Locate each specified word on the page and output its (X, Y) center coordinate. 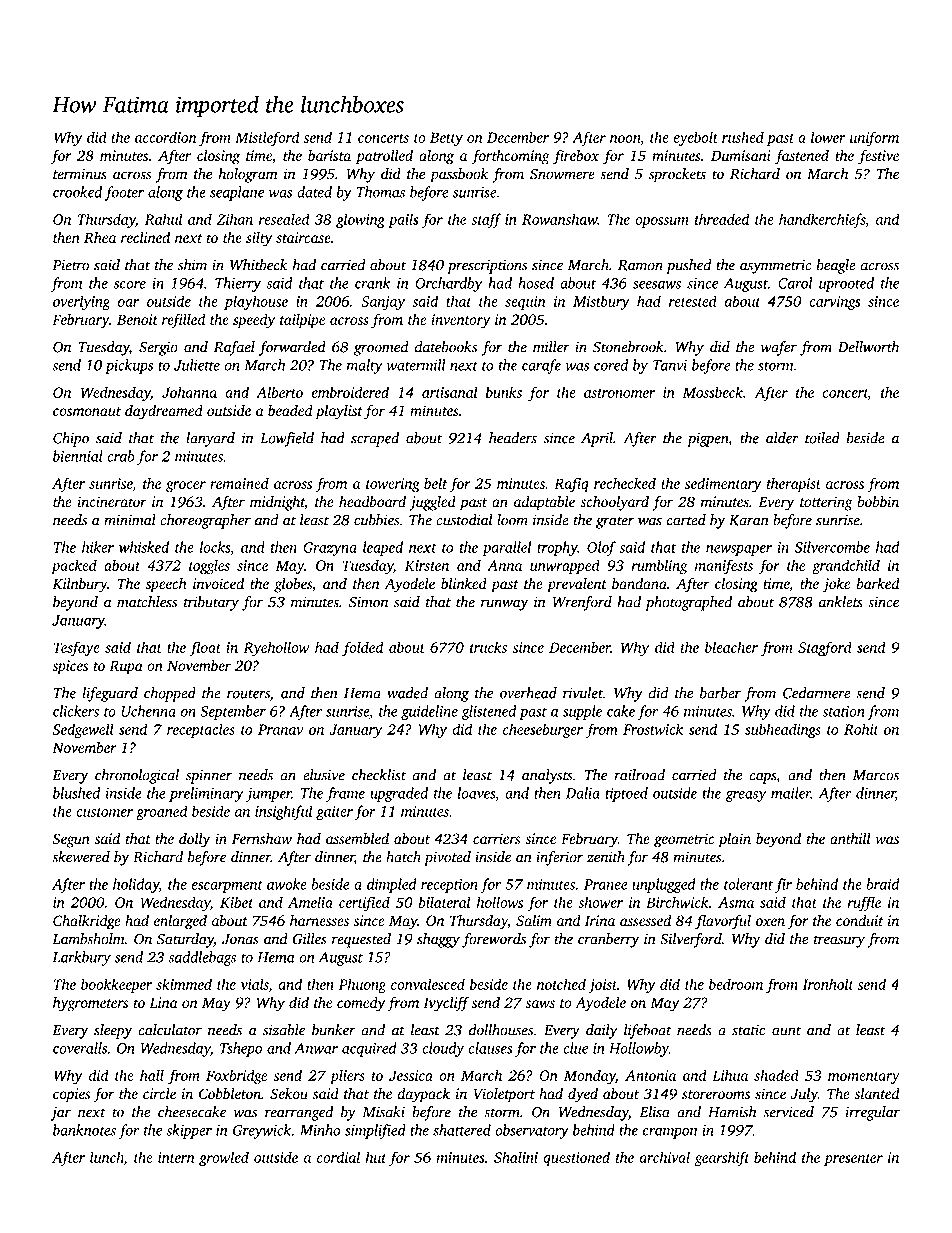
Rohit (861, 729)
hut (376, 1157)
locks (215, 547)
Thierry (238, 284)
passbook (459, 175)
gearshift (722, 1159)
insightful (283, 812)
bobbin (878, 502)
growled (224, 1159)
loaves (476, 793)
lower (828, 137)
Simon (368, 602)
